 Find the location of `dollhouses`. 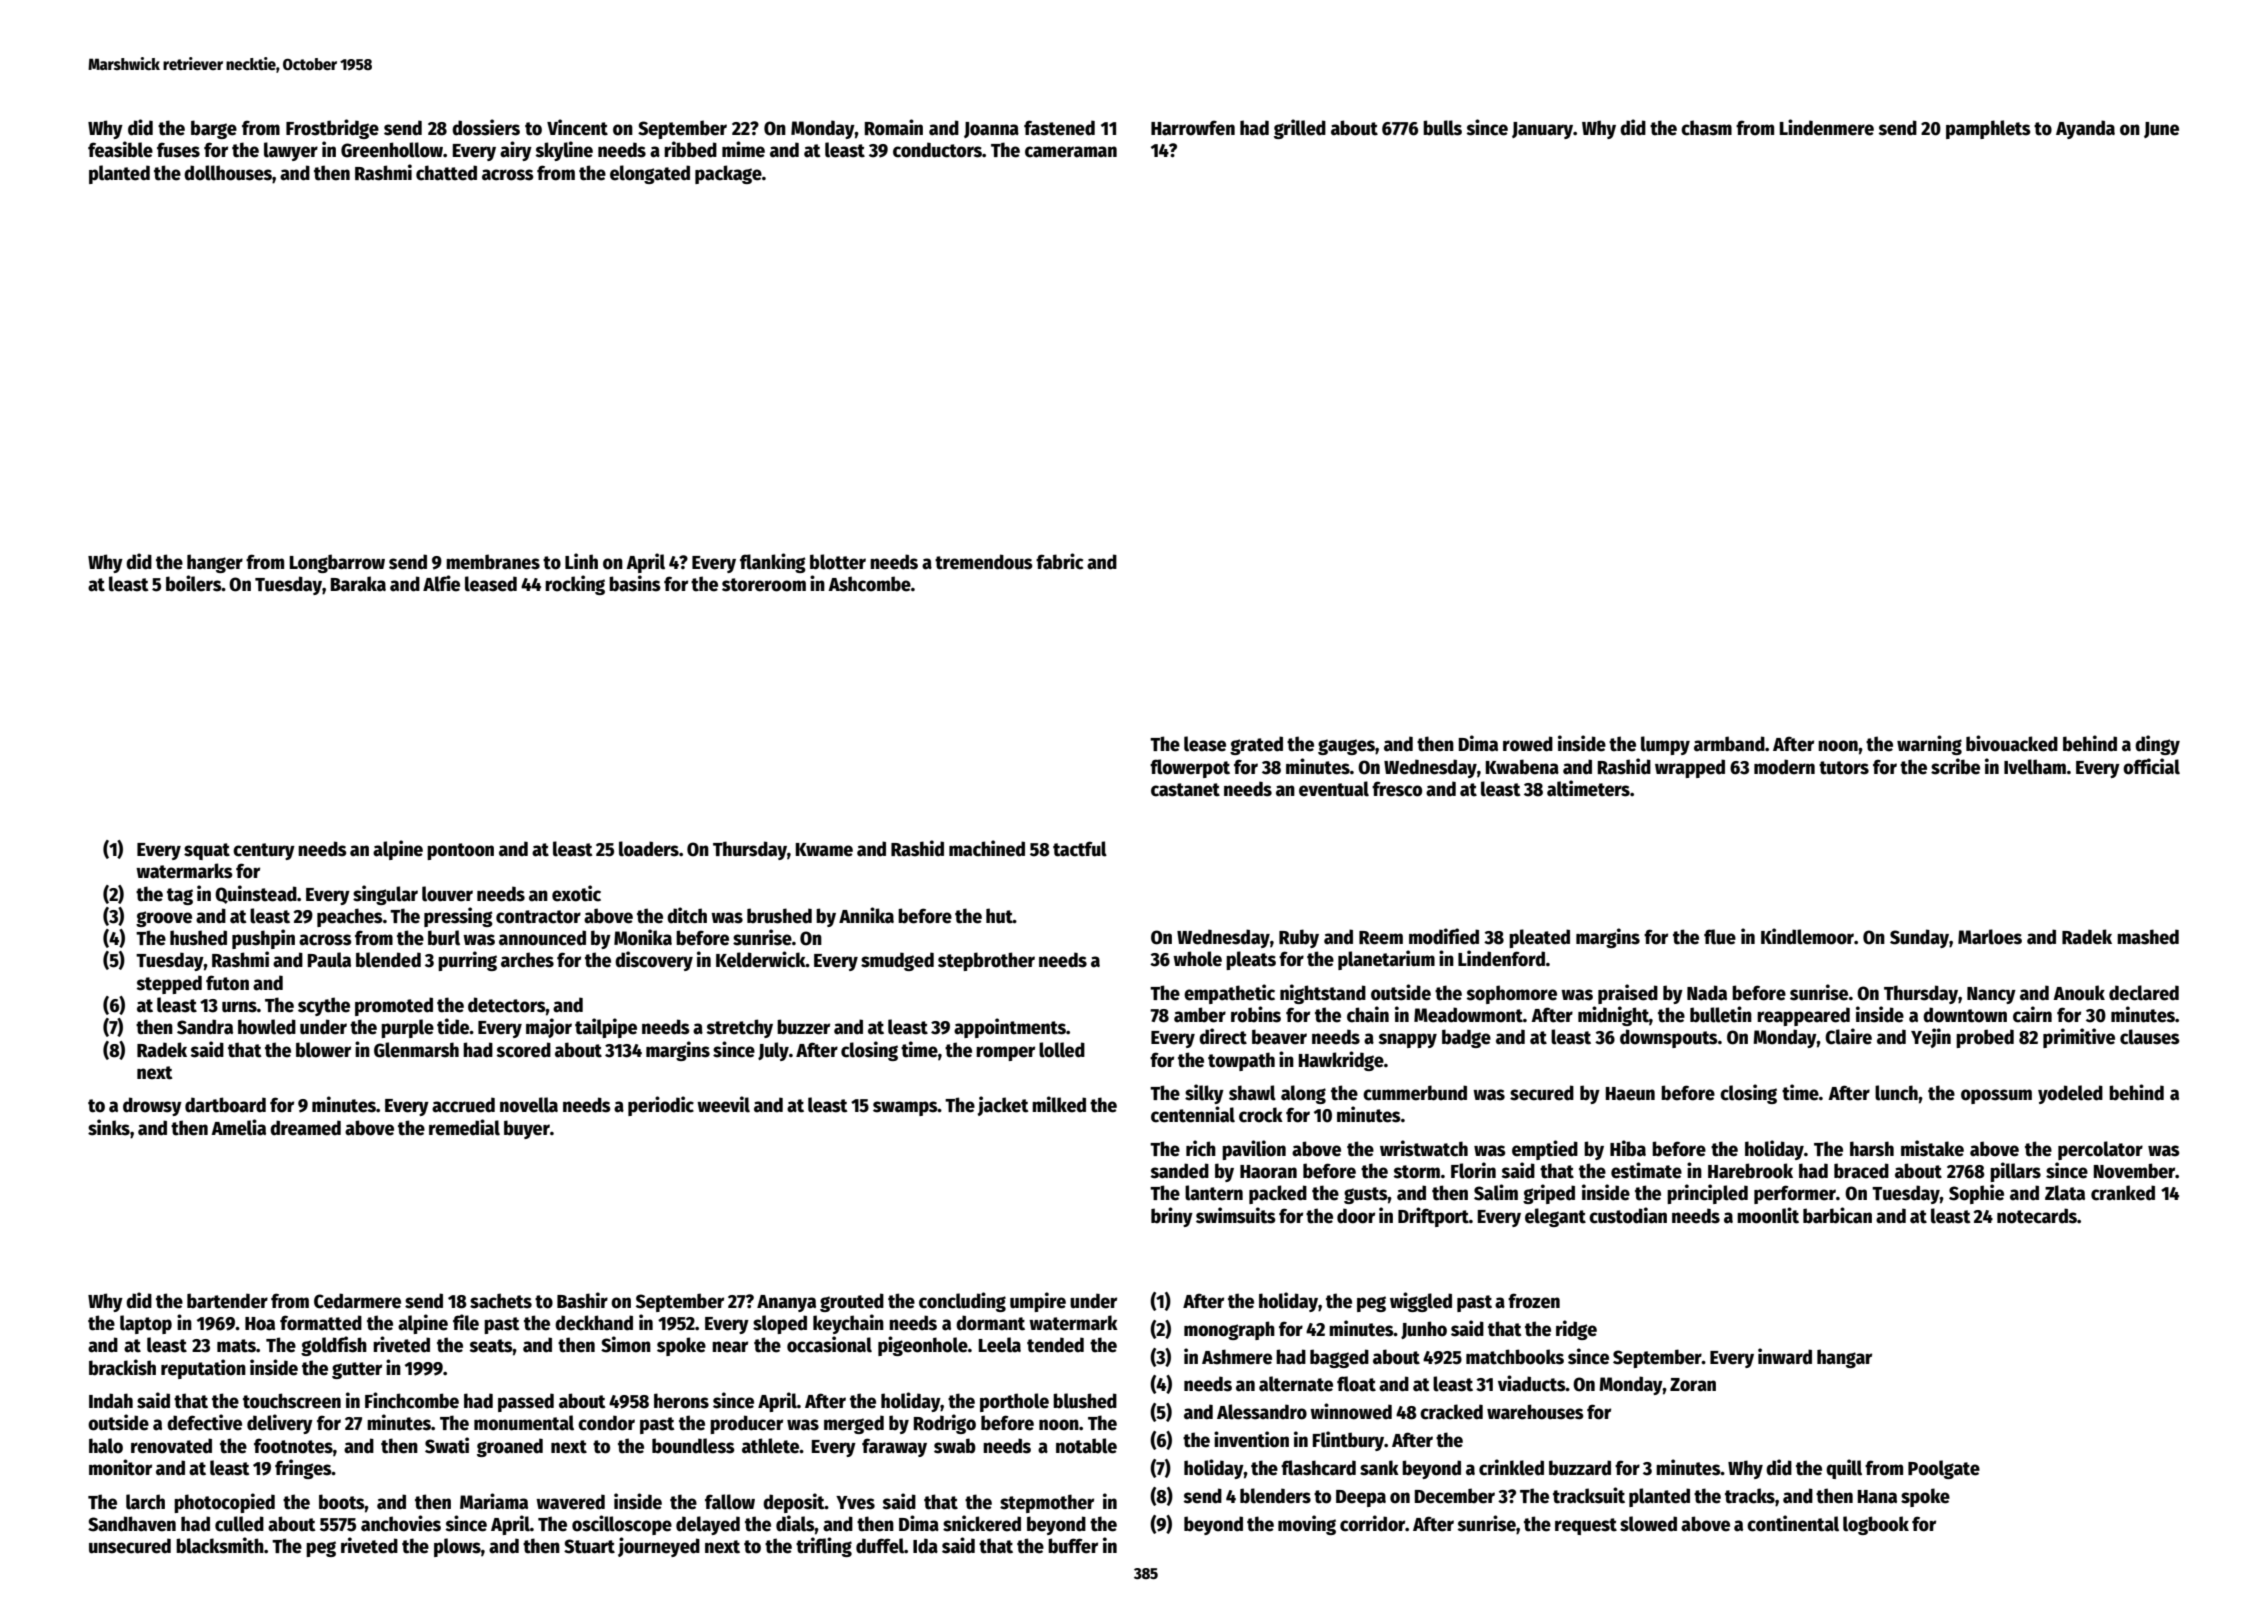

dollhouses is located at coordinates (228, 173).
